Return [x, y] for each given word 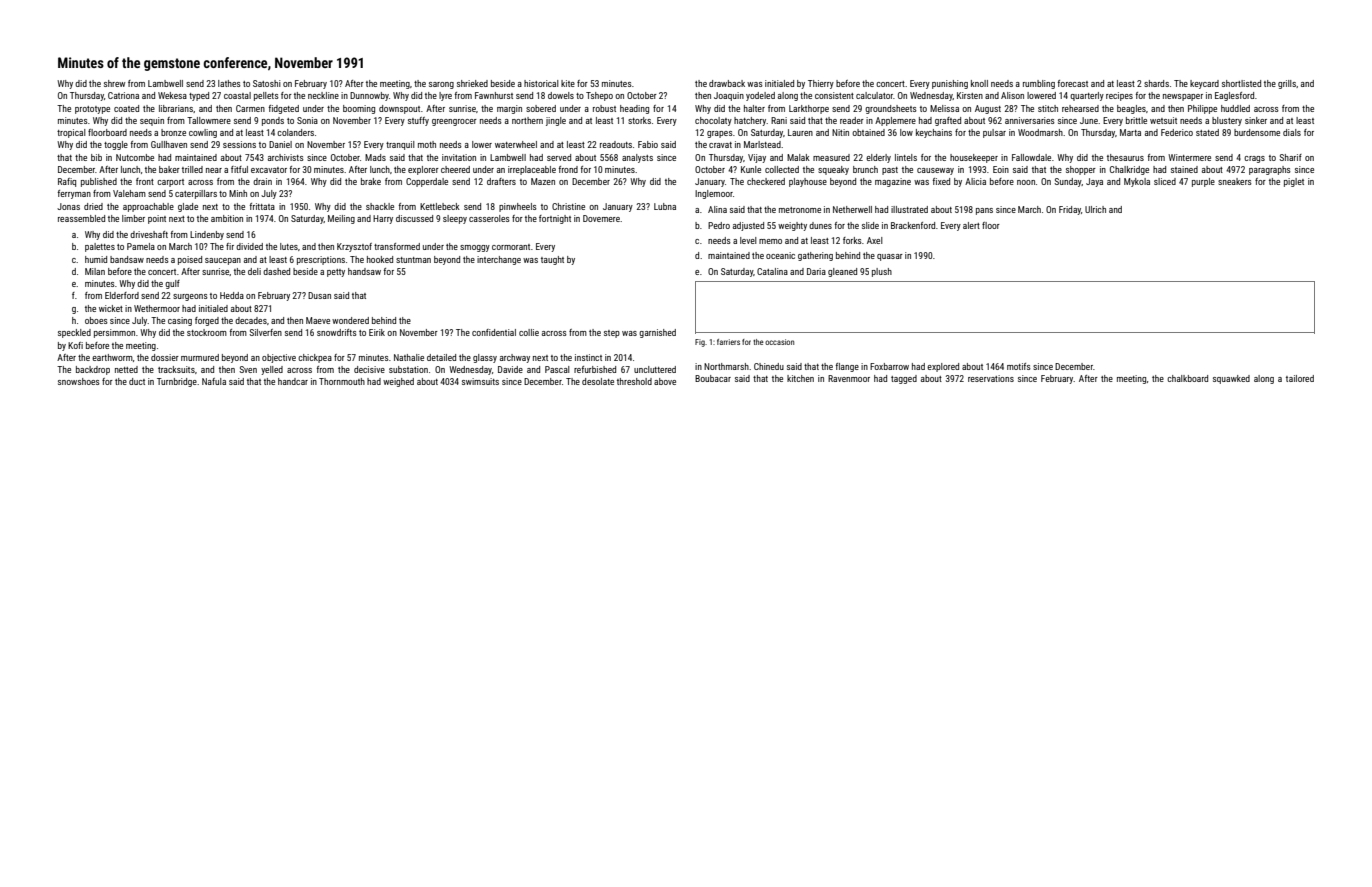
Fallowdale [1031, 157]
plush [882, 272]
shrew [114, 83]
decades [251, 320]
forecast [1072, 83]
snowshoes [79, 381]
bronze [173, 132]
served [559, 157]
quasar [890, 257]
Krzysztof [354, 247]
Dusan [319, 295]
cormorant [511, 247]
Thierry [821, 84]
